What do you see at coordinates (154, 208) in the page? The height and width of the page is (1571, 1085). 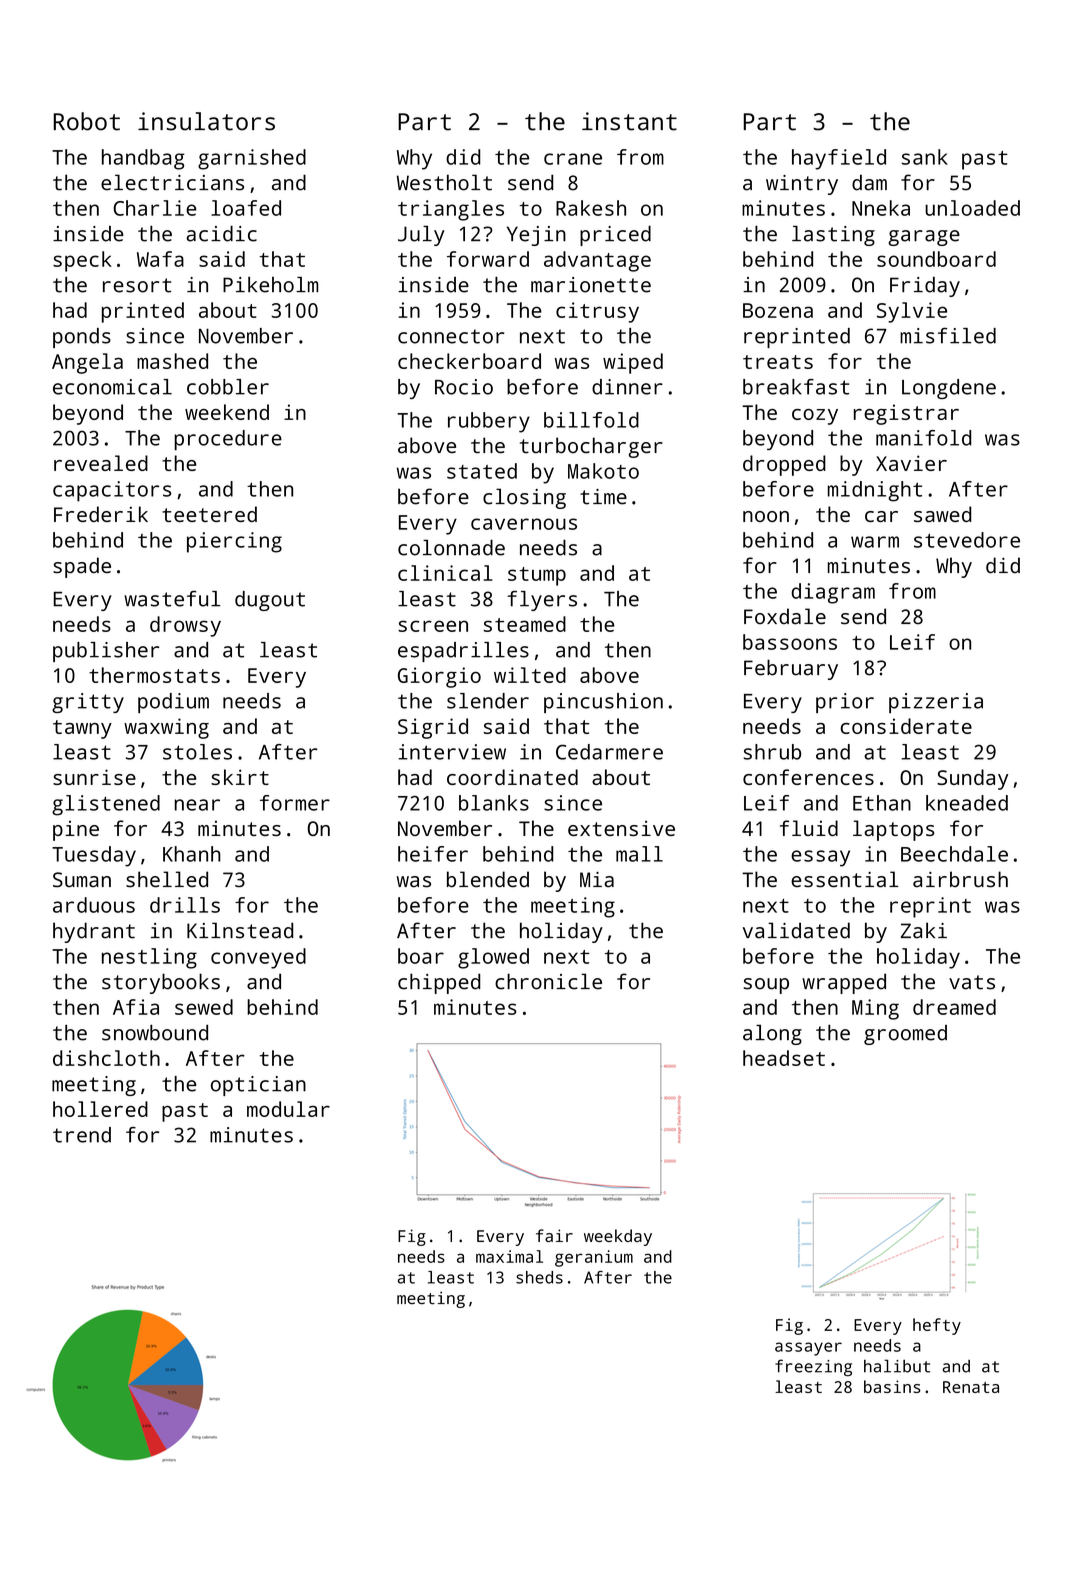 I see `Charlie` at bounding box center [154, 208].
